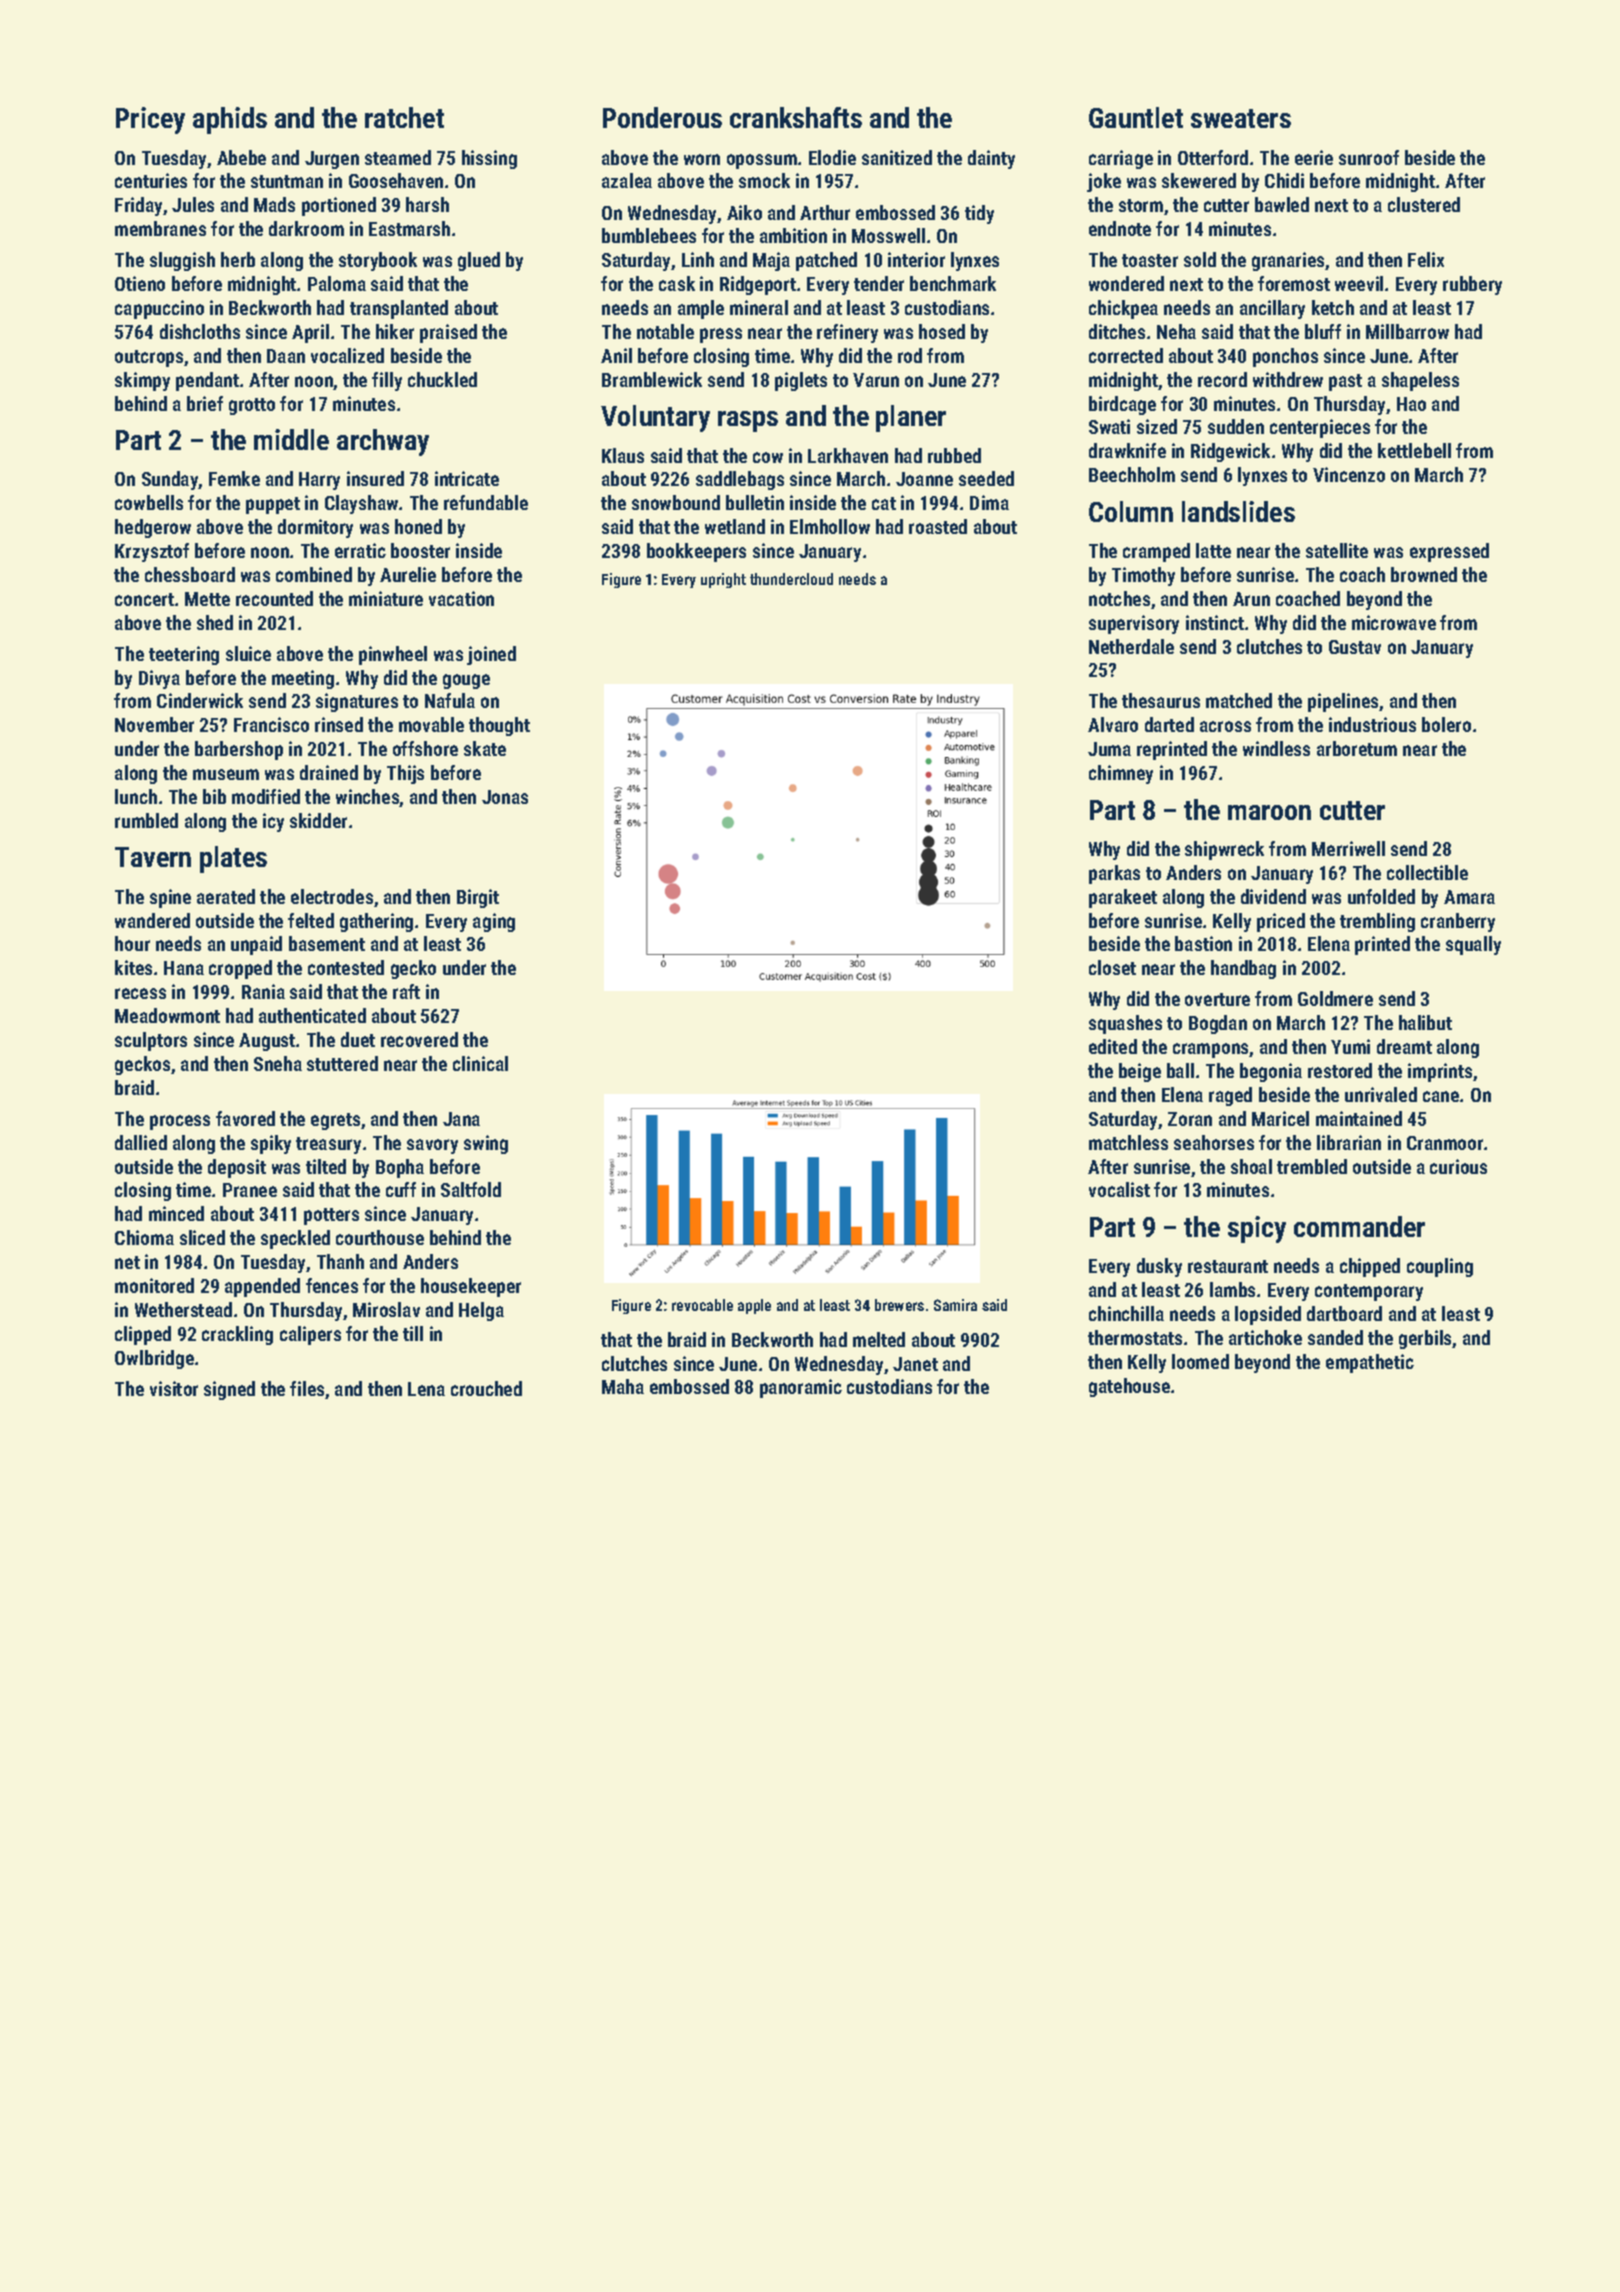 This document has width=1620, height=2292. I want to click on Jonas, so click(505, 797).
